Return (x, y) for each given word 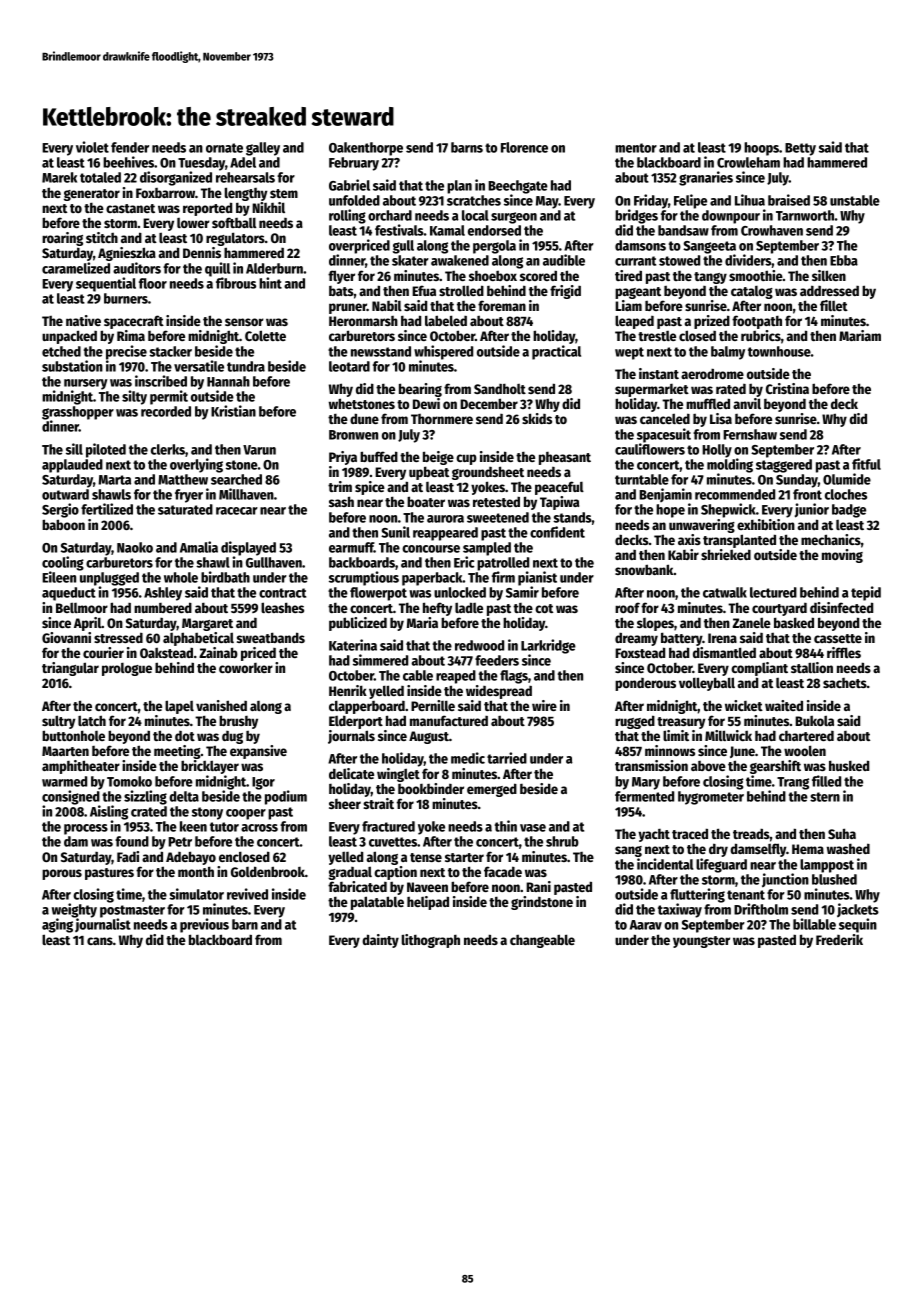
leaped (634, 322)
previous (204, 925)
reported (207, 209)
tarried (507, 758)
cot (544, 608)
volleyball (707, 684)
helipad (428, 903)
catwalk (725, 592)
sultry (59, 722)
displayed (248, 548)
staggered (784, 466)
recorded (166, 411)
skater (410, 260)
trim (340, 486)
